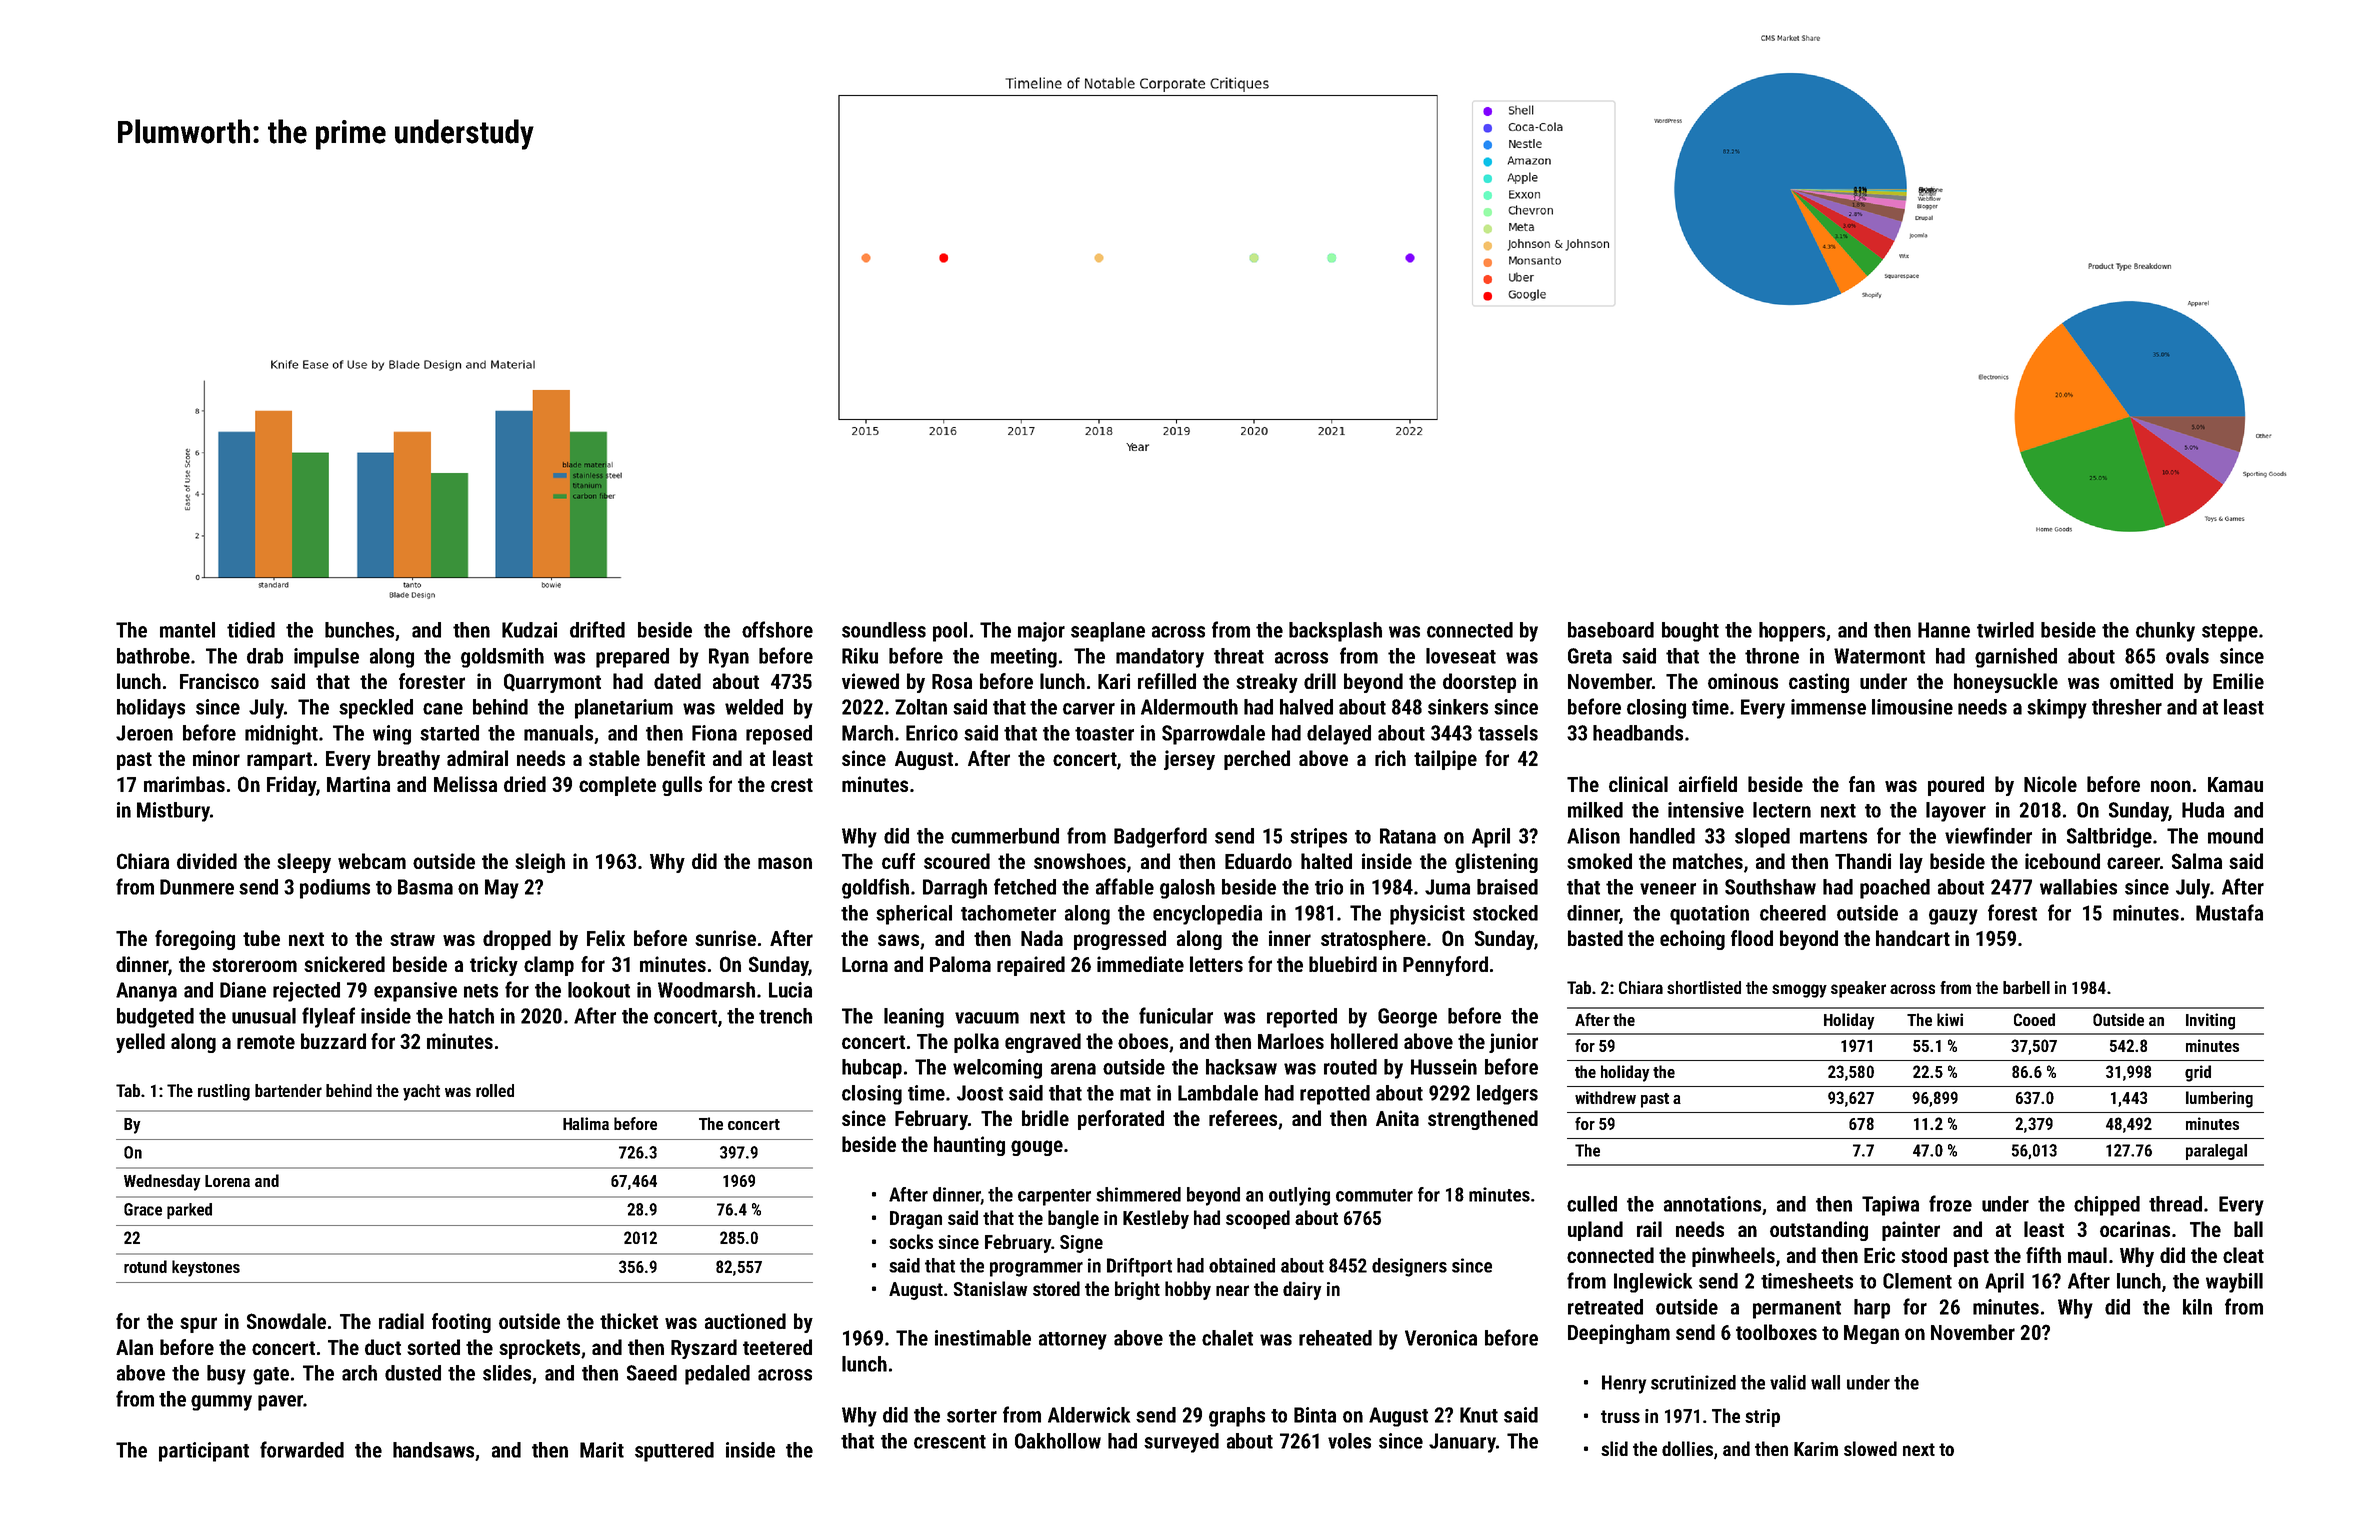 The height and width of the screenshot is (1540, 2380). I want to click on bluebird, so click(1343, 964).
